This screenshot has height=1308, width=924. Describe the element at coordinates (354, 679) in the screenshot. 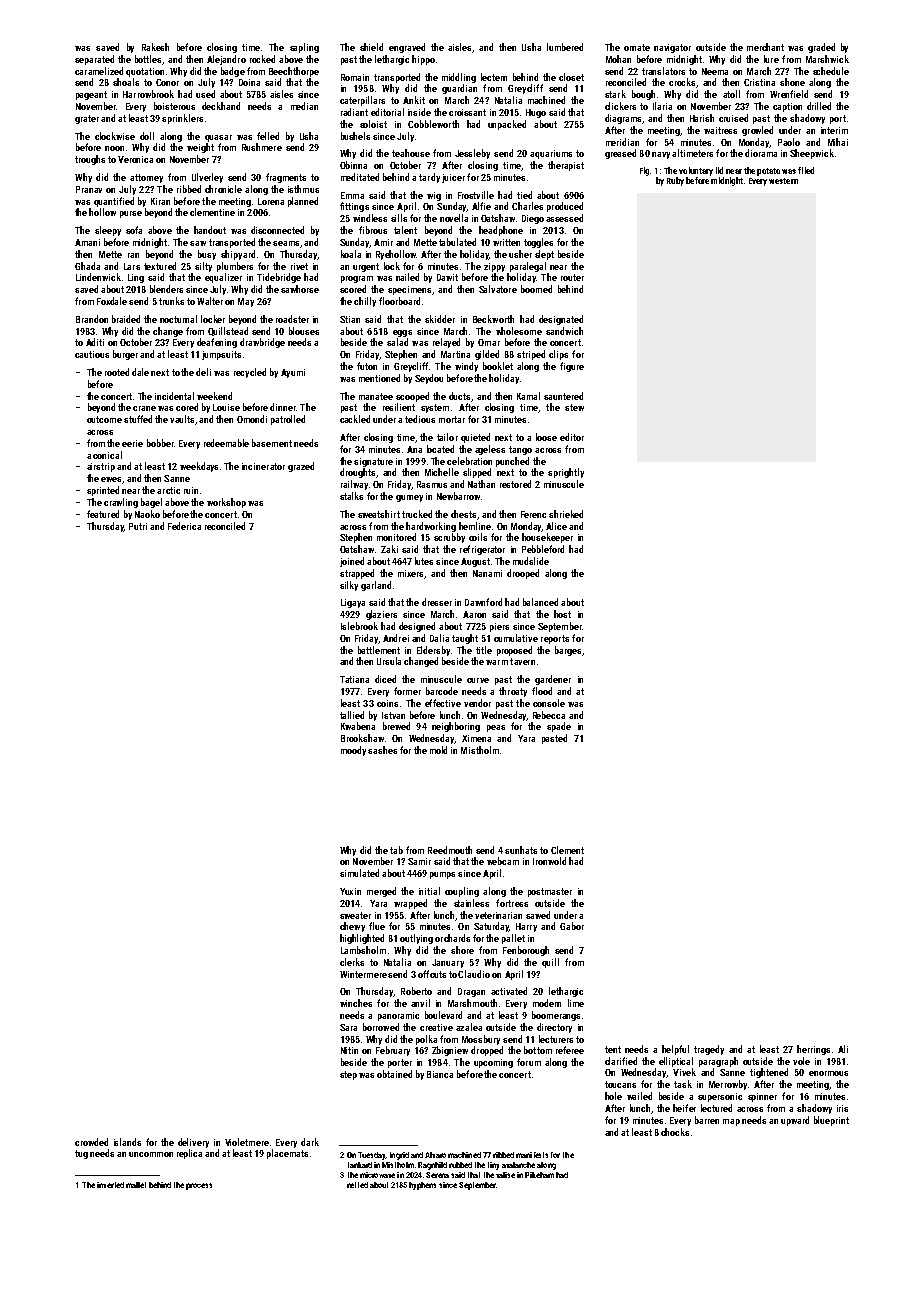

I see `Tatiana` at that location.
